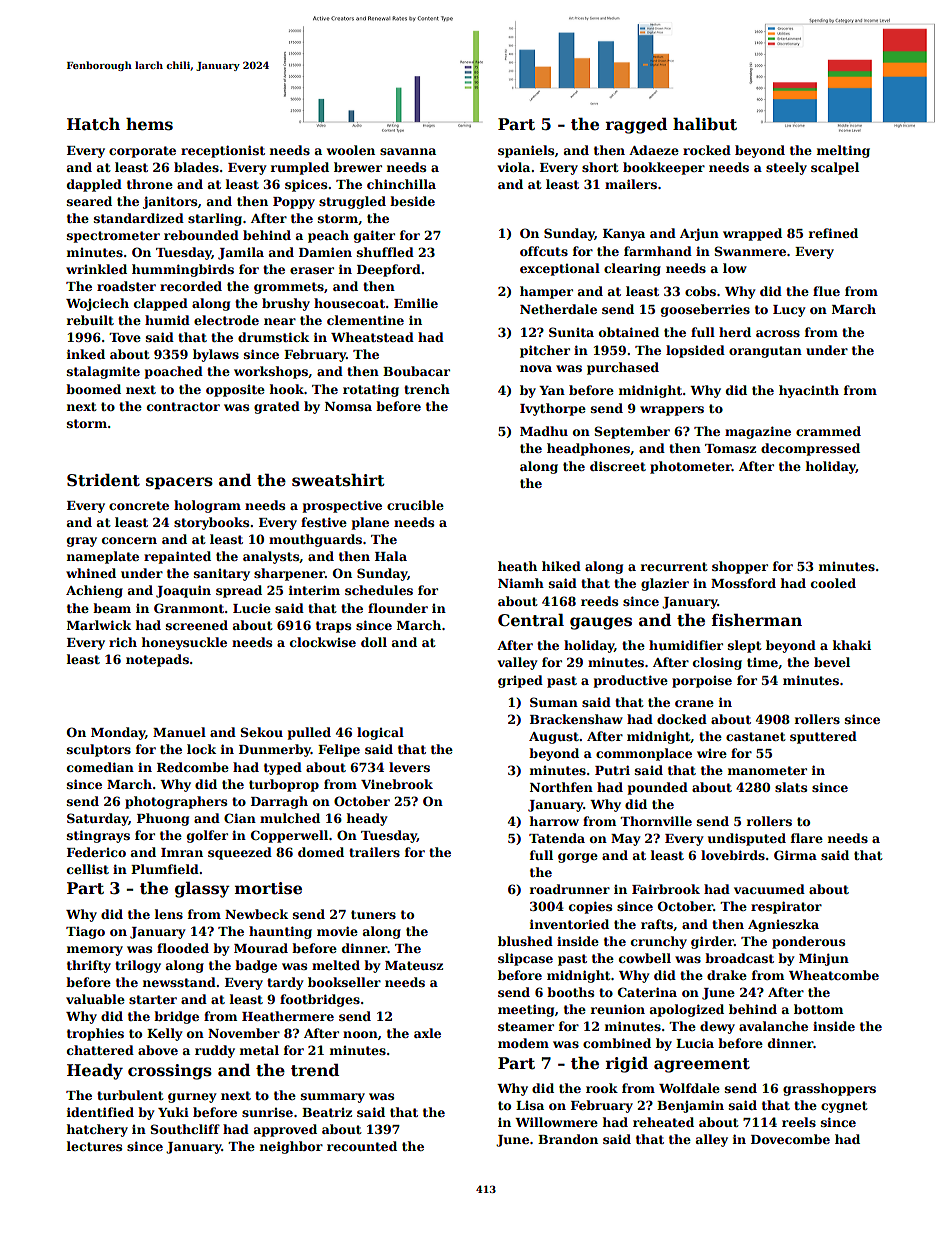 The height and width of the image is (1233, 952). What do you see at coordinates (100, 1112) in the image?
I see `identified` at bounding box center [100, 1112].
